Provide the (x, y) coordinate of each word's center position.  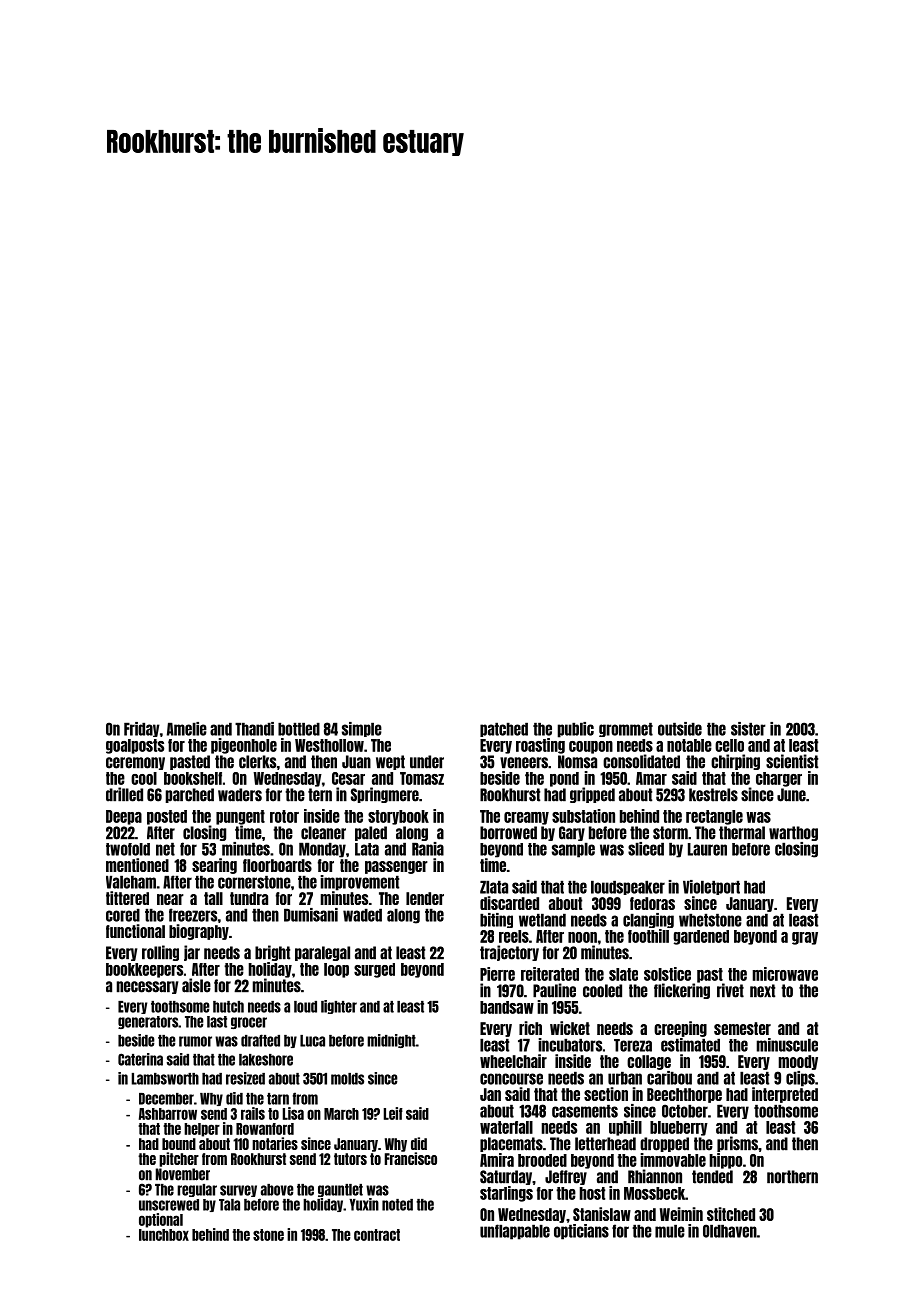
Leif (393, 1113)
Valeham (131, 882)
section (606, 1094)
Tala (229, 1205)
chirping (735, 762)
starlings (506, 1194)
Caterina (140, 1059)
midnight (391, 1041)
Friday (142, 729)
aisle (196, 985)
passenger (396, 867)
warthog (793, 833)
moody (798, 1062)
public (576, 730)
